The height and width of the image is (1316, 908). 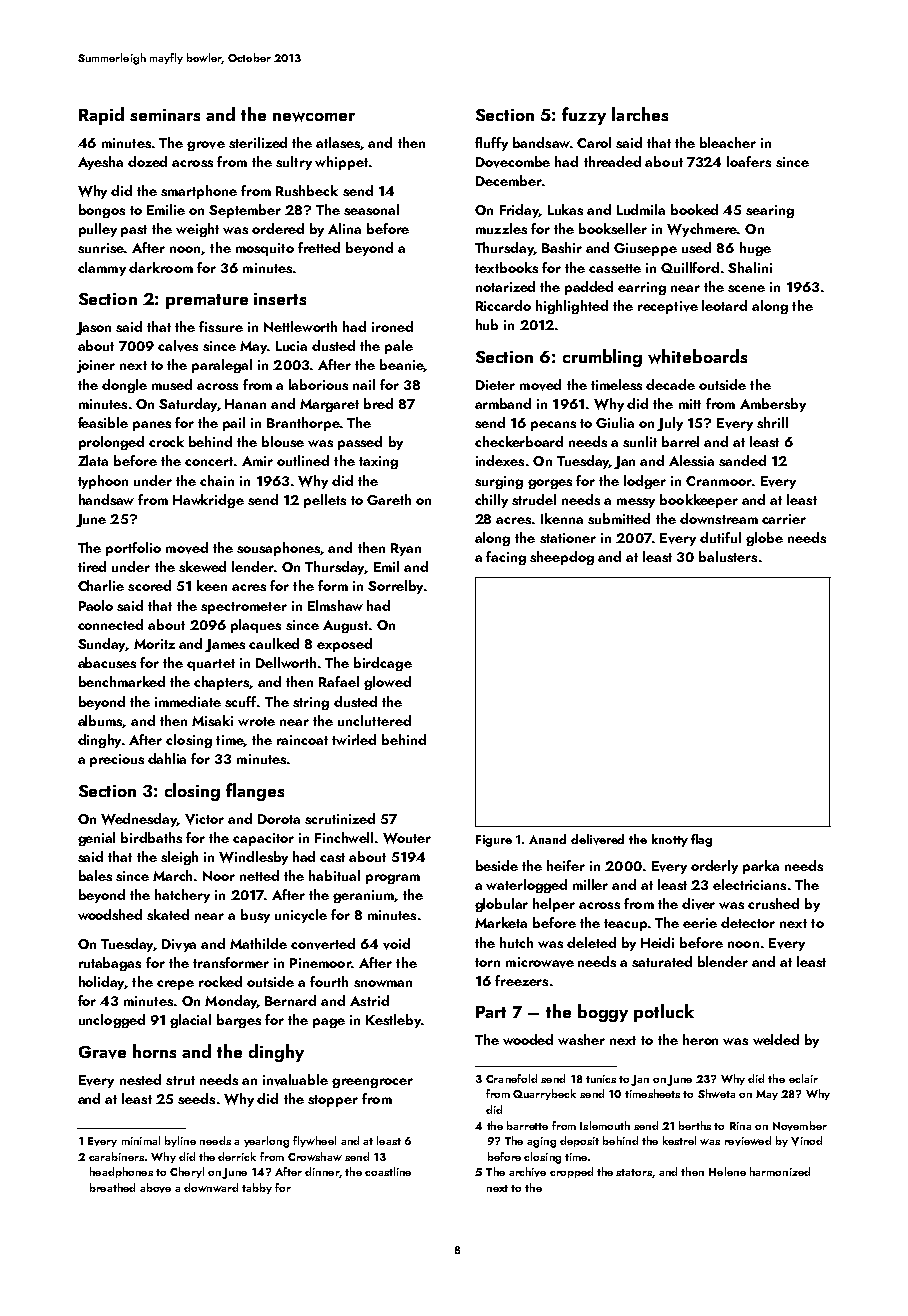 I want to click on Jason, so click(x=93, y=328).
